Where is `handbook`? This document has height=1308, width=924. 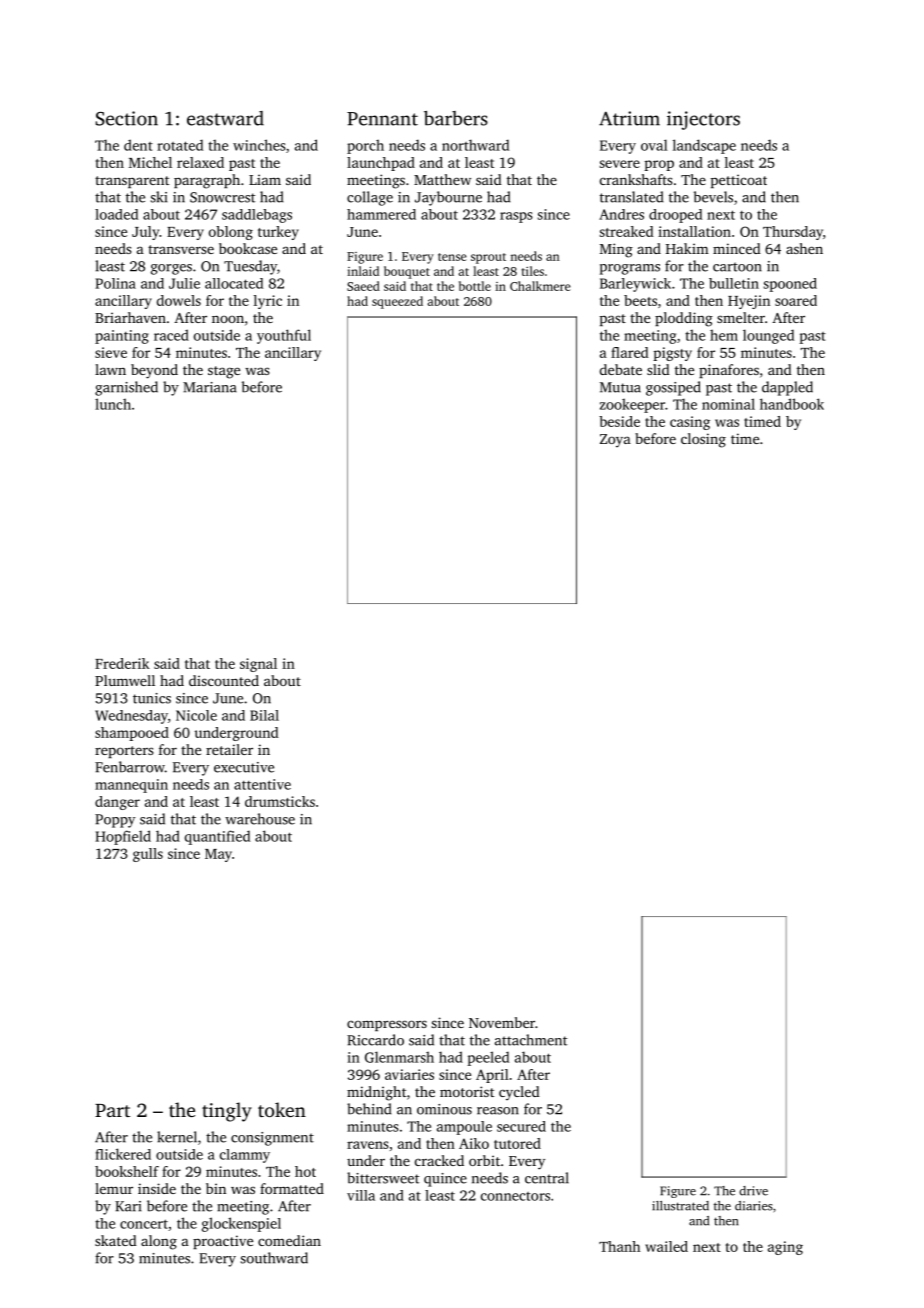
handbook is located at coordinates (792, 404).
